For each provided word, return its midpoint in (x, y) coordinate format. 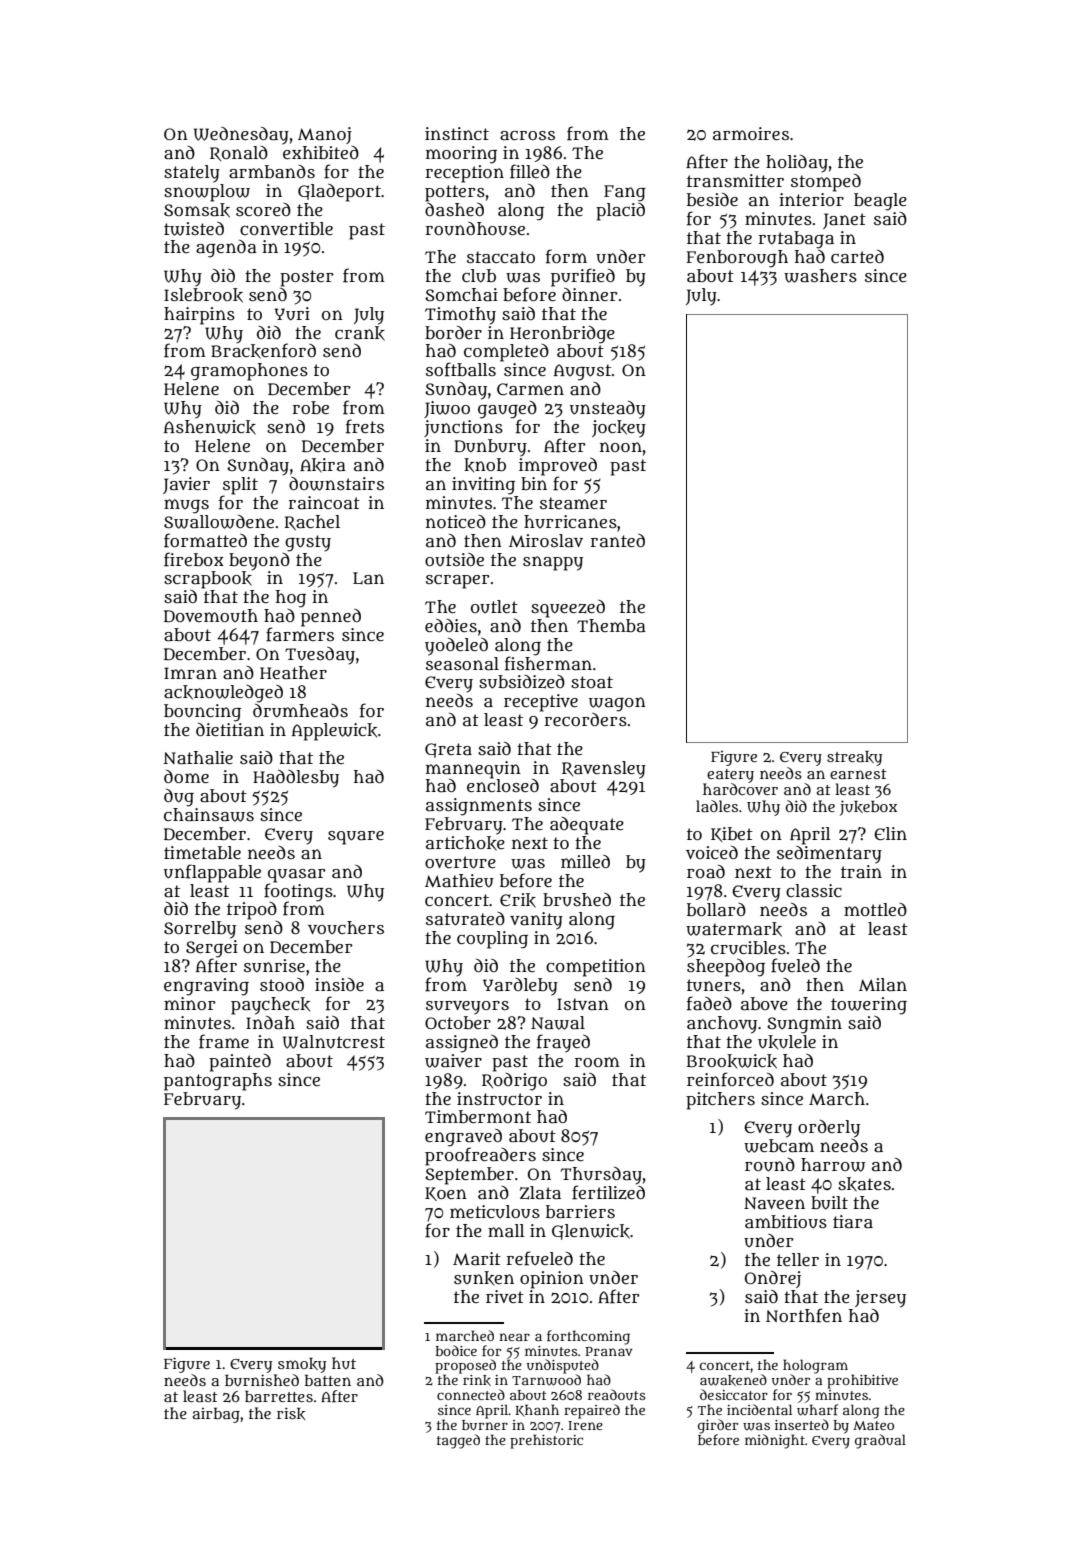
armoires (751, 133)
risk (291, 1413)
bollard (716, 909)
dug (179, 798)
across (527, 135)
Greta (448, 750)
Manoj (325, 135)
